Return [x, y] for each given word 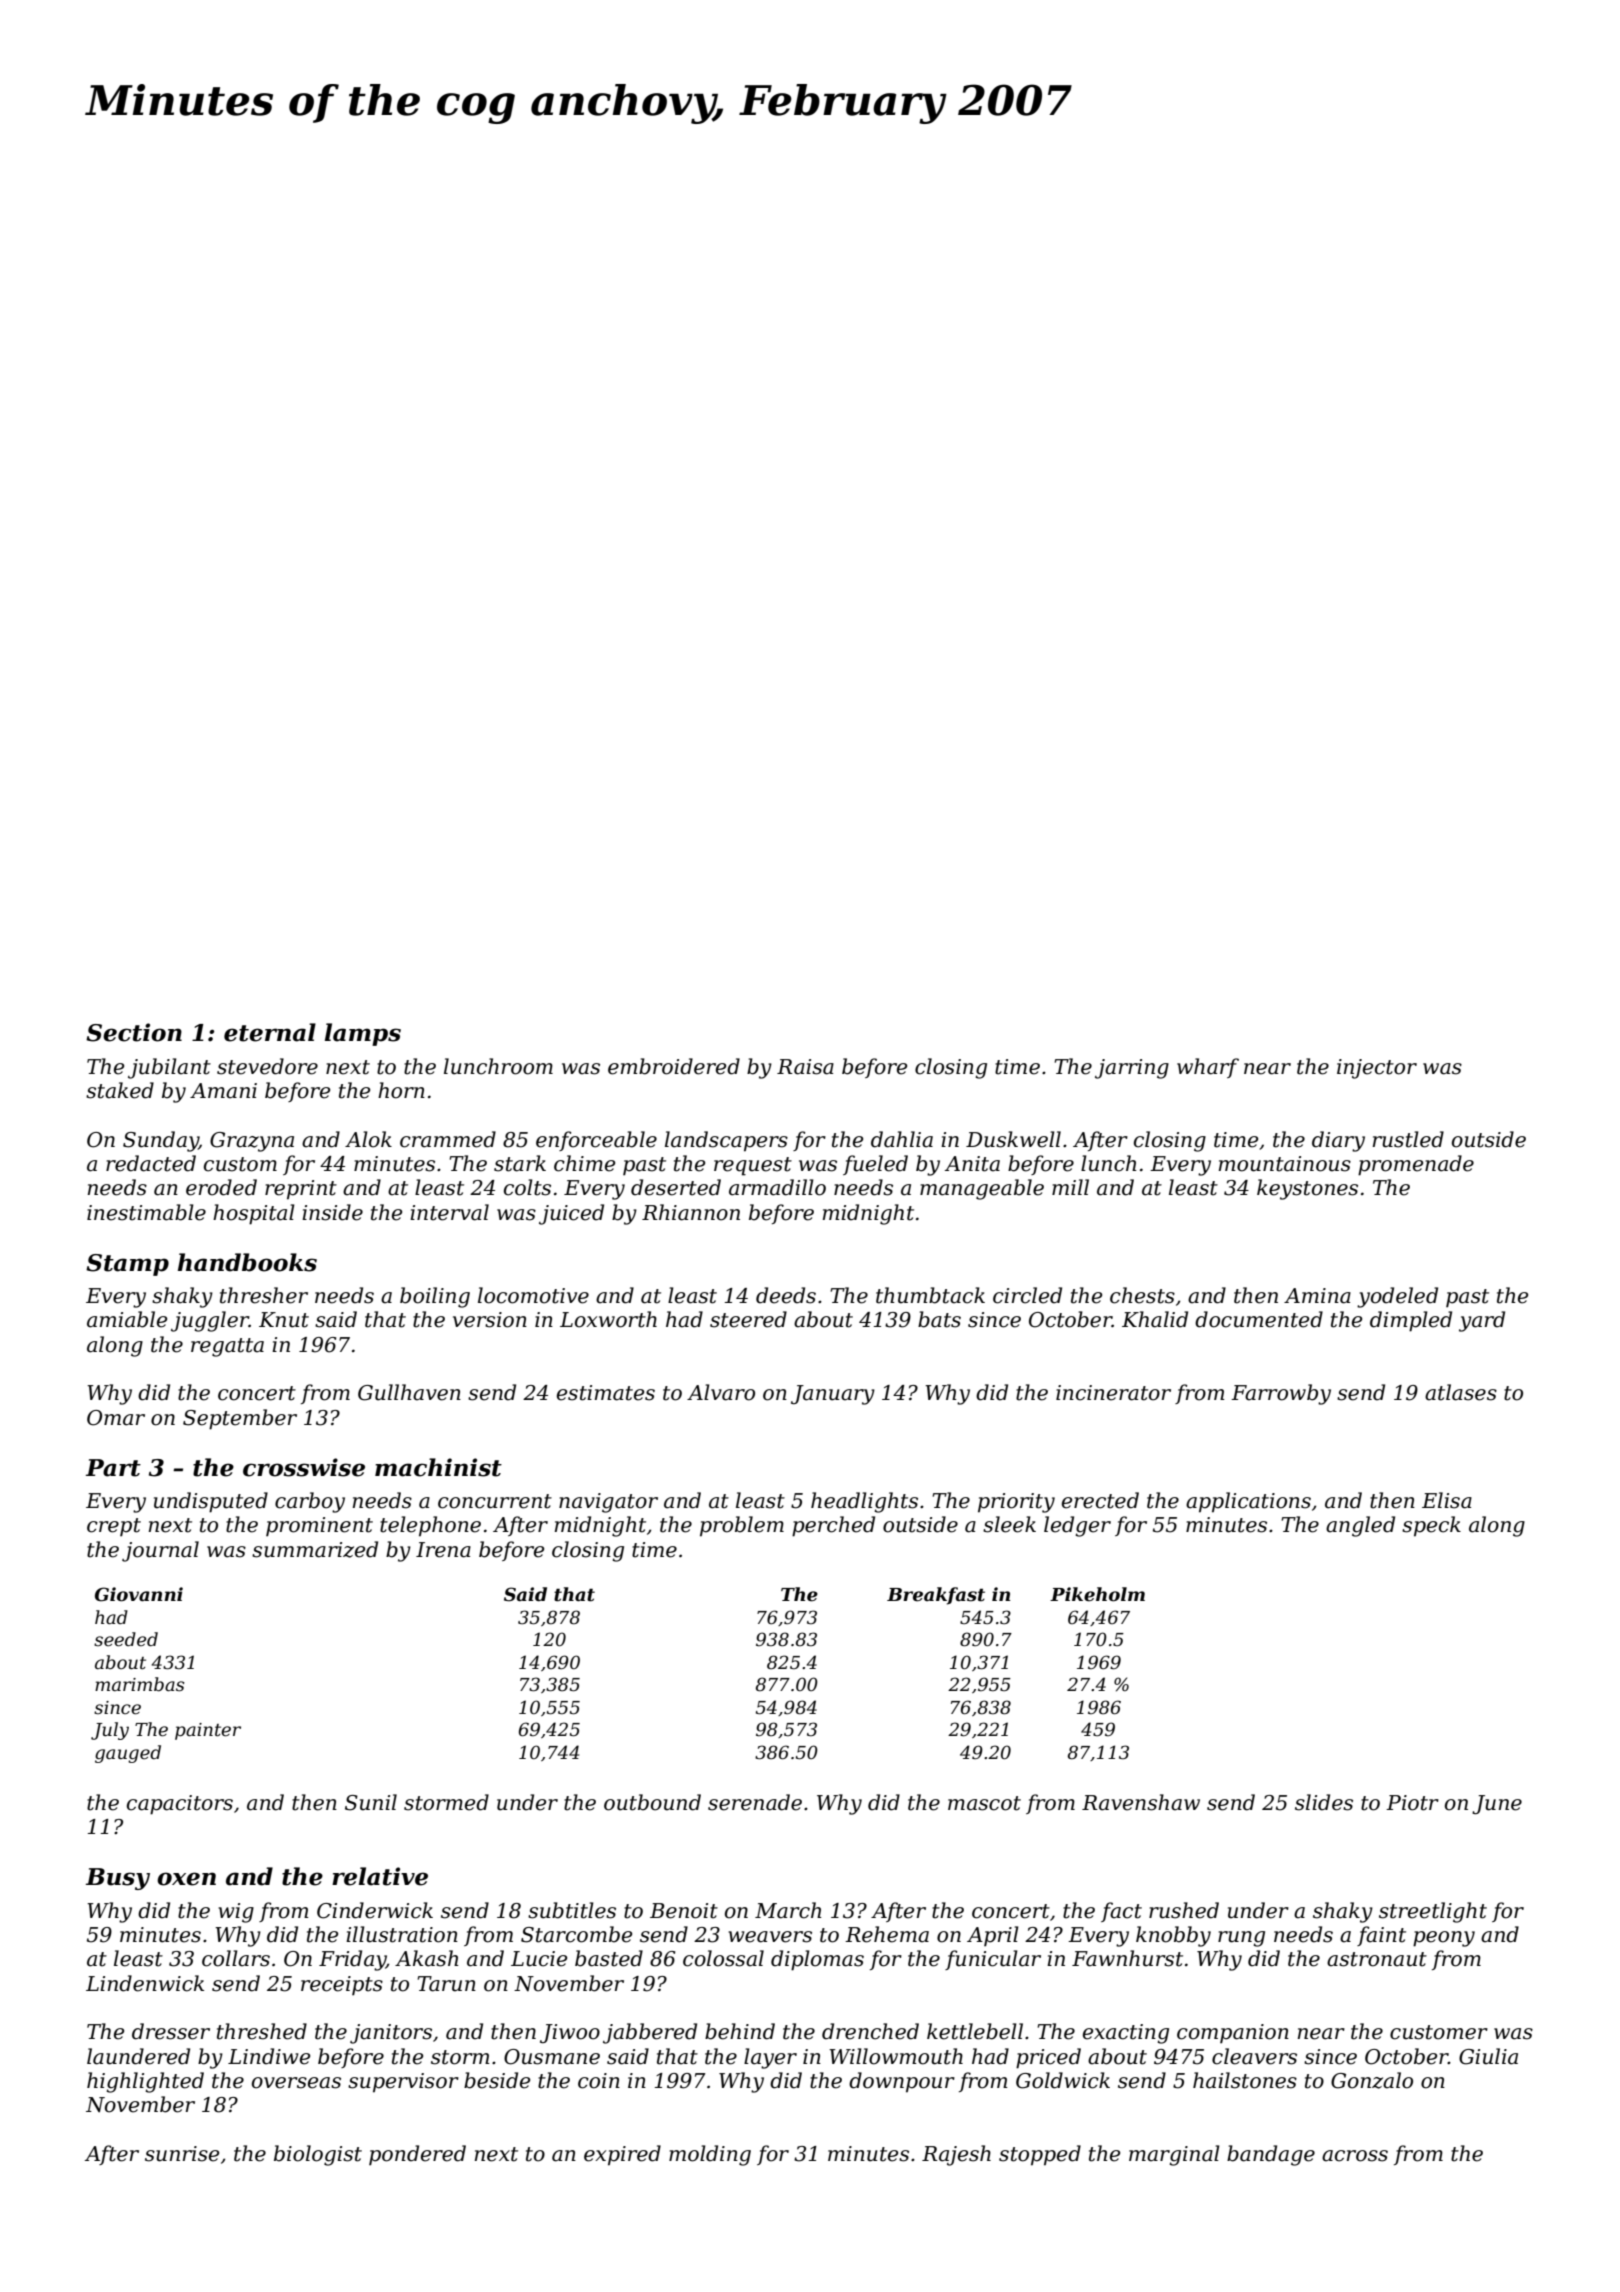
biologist [318, 2155]
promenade [1416, 1165]
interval [449, 1212]
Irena [443, 1550]
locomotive [533, 1295]
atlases [1461, 1392]
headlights [864, 1502]
